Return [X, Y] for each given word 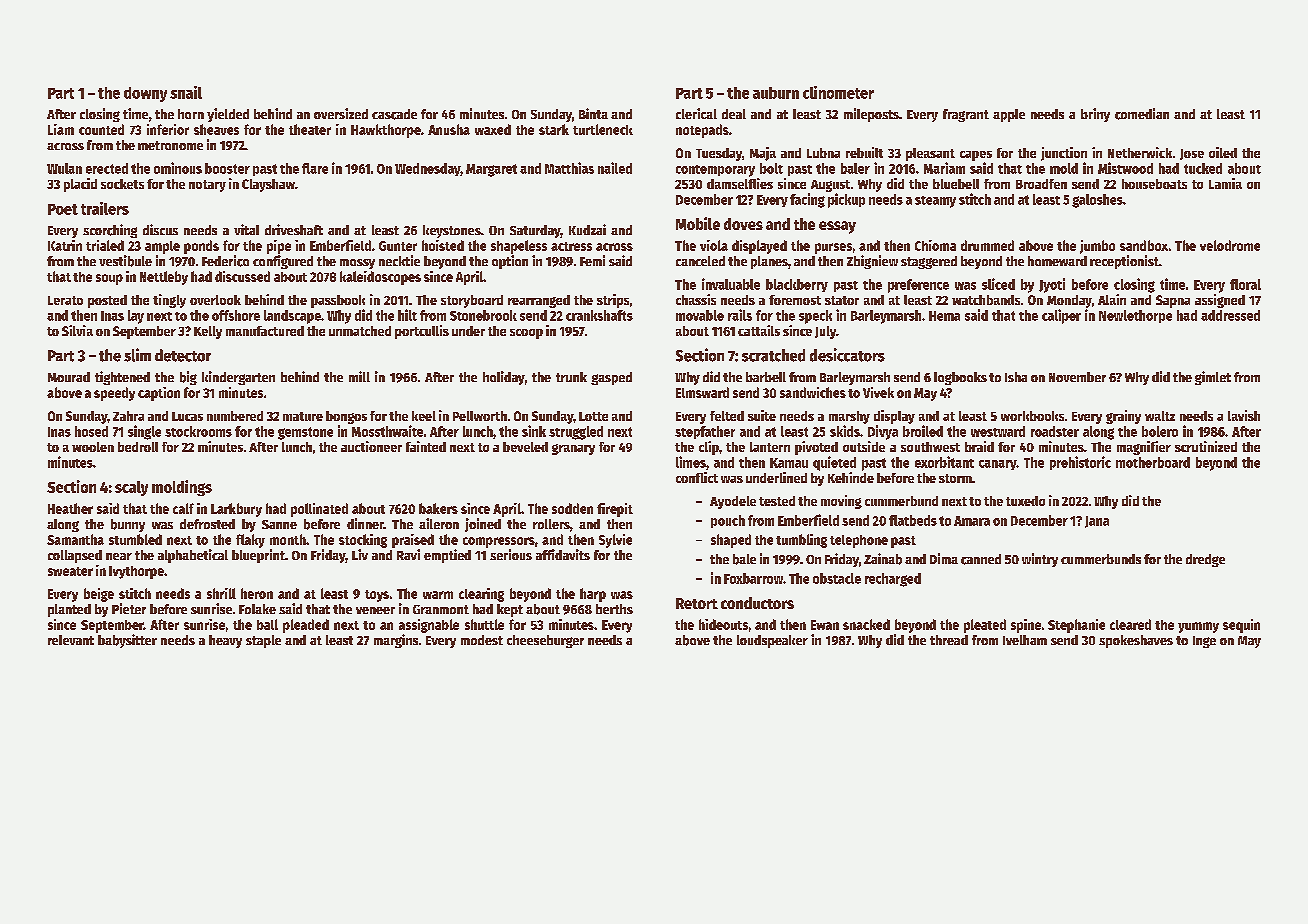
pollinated [319, 510]
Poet [63, 209]
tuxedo [1025, 501]
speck [815, 317]
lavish [1244, 415]
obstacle [837, 578]
